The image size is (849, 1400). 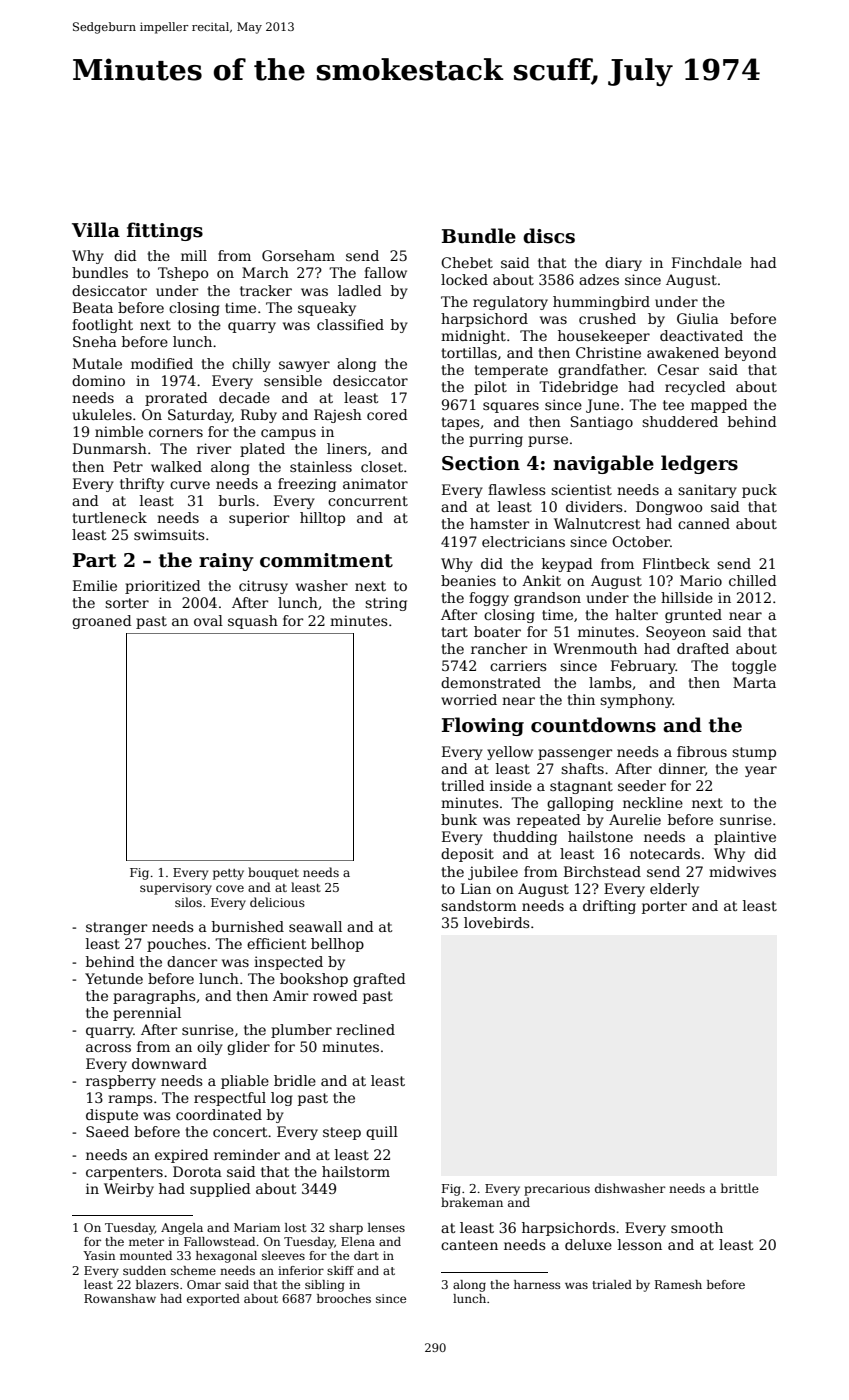 I want to click on Ramesh, so click(x=678, y=1284).
